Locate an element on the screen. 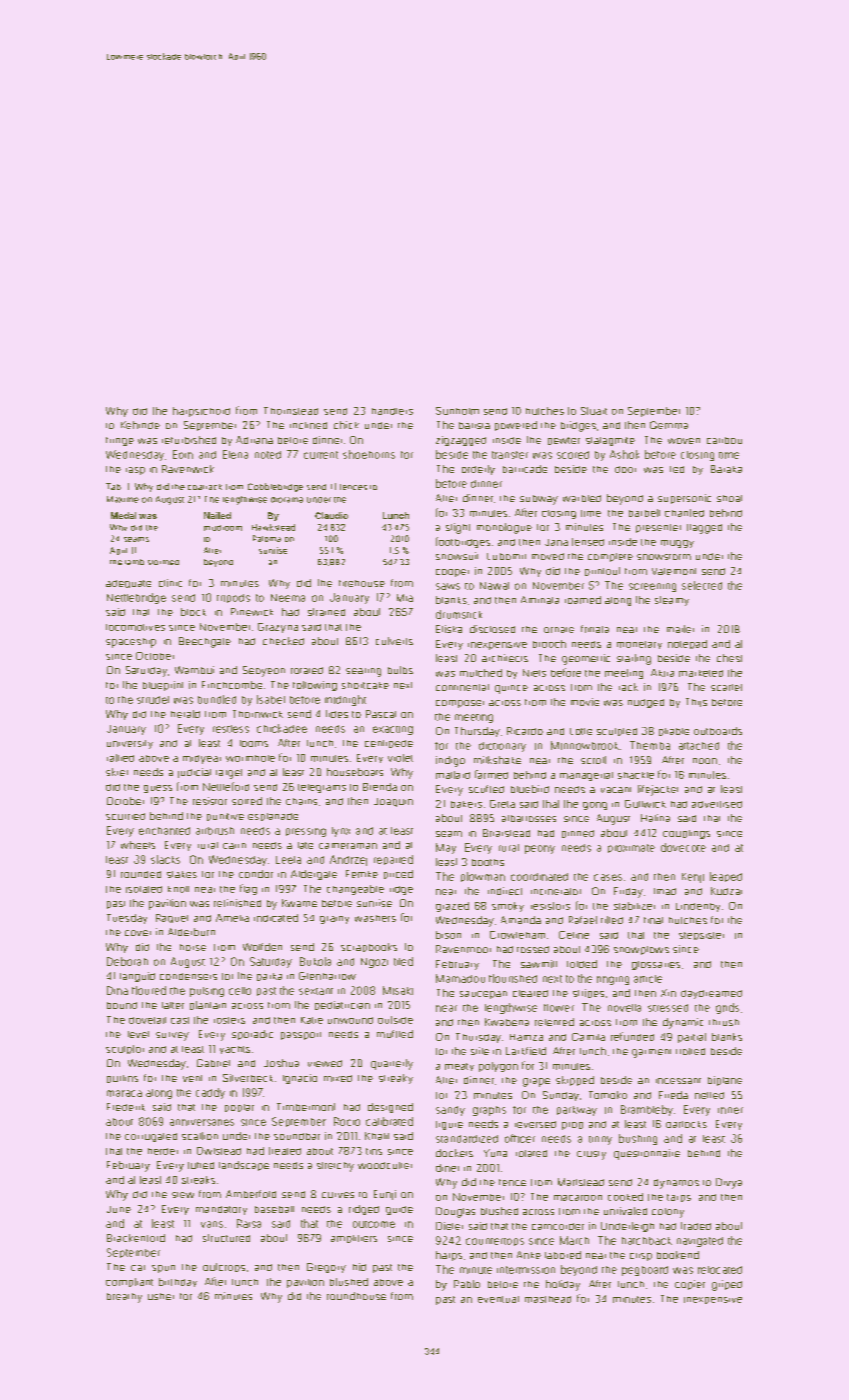 Image resolution: width=849 pixels, height=1400 pixels. shackle is located at coordinates (636, 775).
